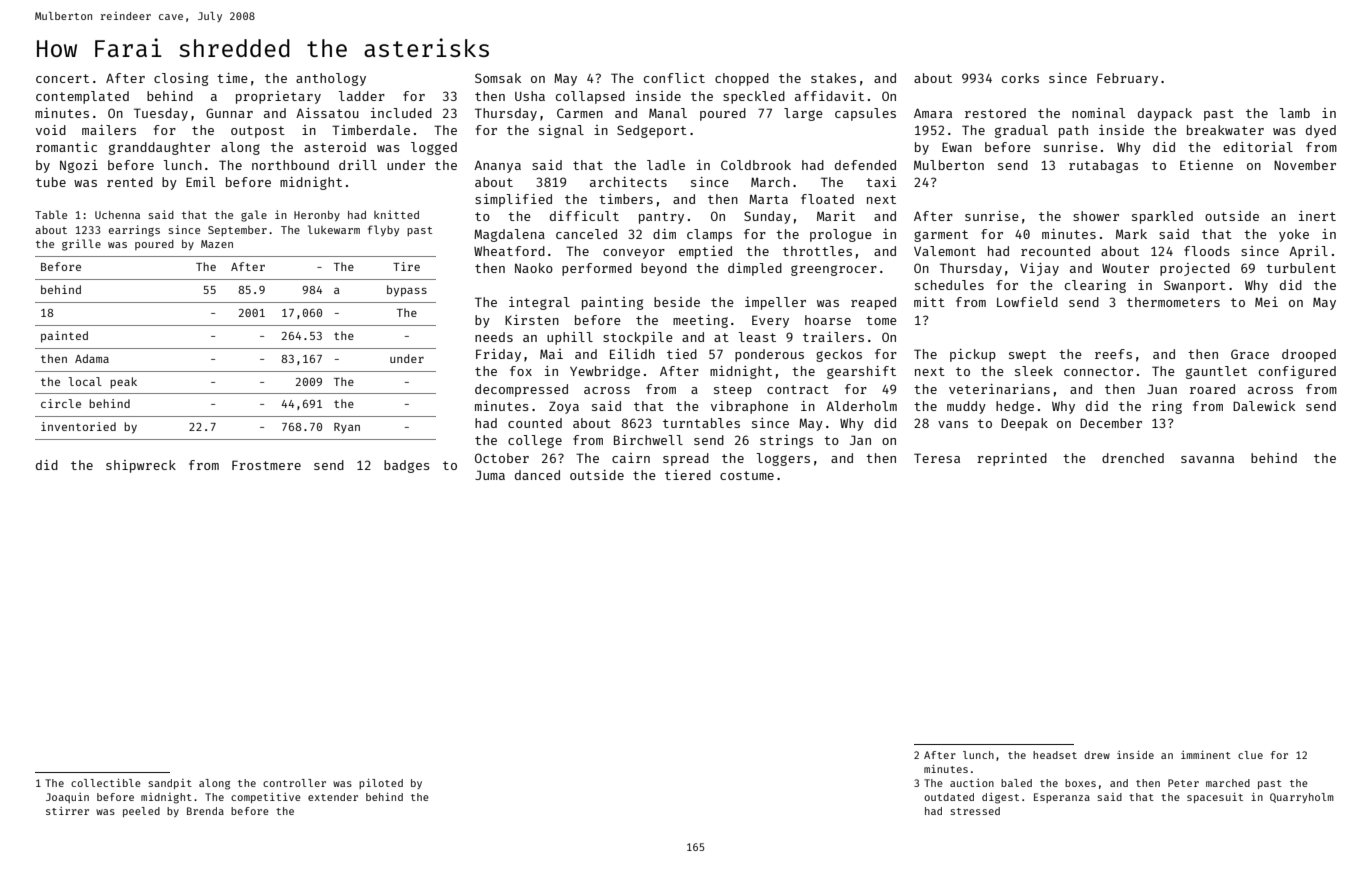 The height and width of the screenshot is (887, 1372). What do you see at coordinates (106, 783) in the screenshot?
I see `collectible` at bounding box center [106, 783].
